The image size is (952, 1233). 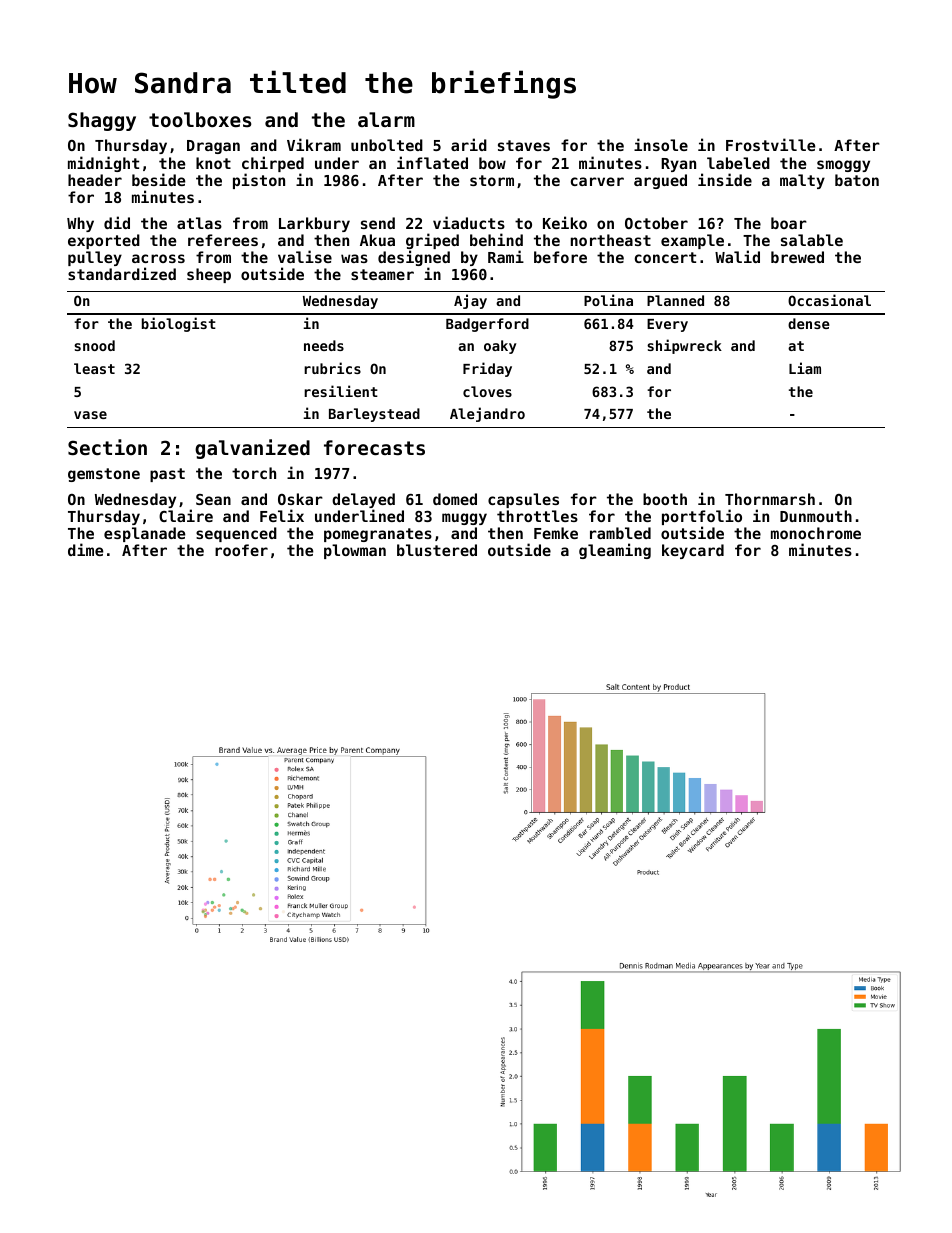 I want to click on forecasts, so click(x=374, y=447).
